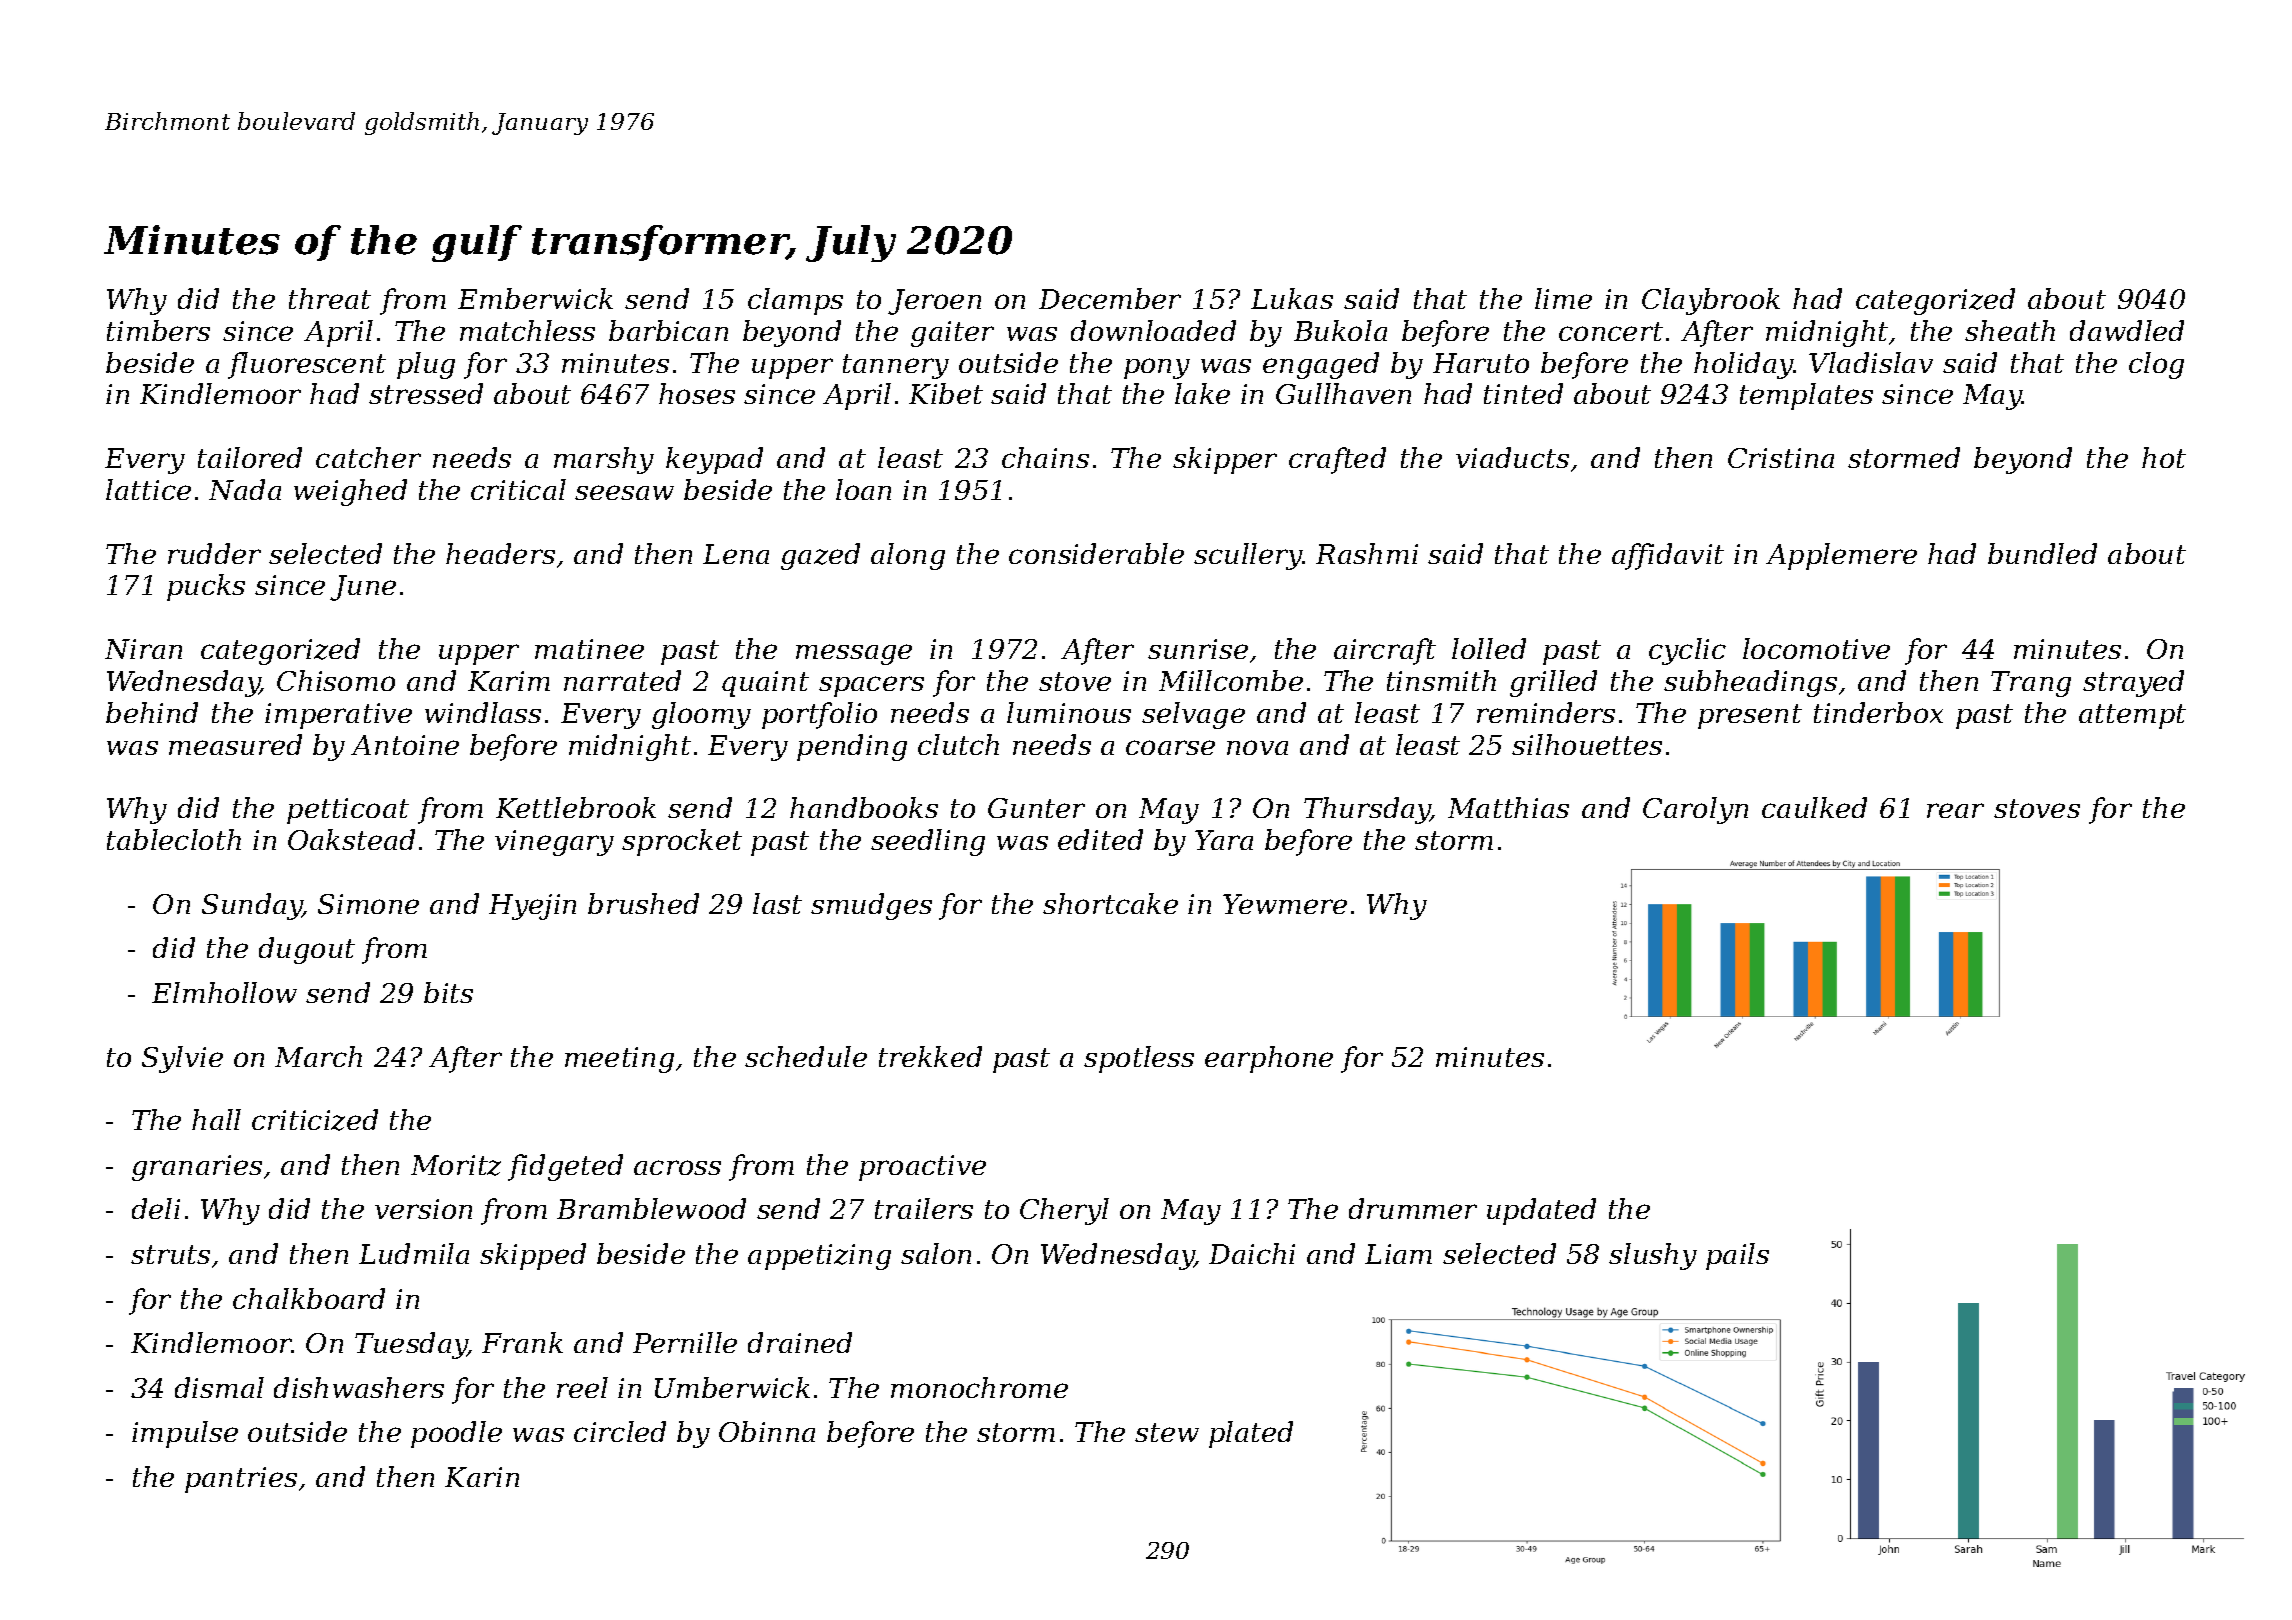  What do you see at coordinates (1251, 1434) in the document?
I see `plated` at bounding box center [1251, 1434].
